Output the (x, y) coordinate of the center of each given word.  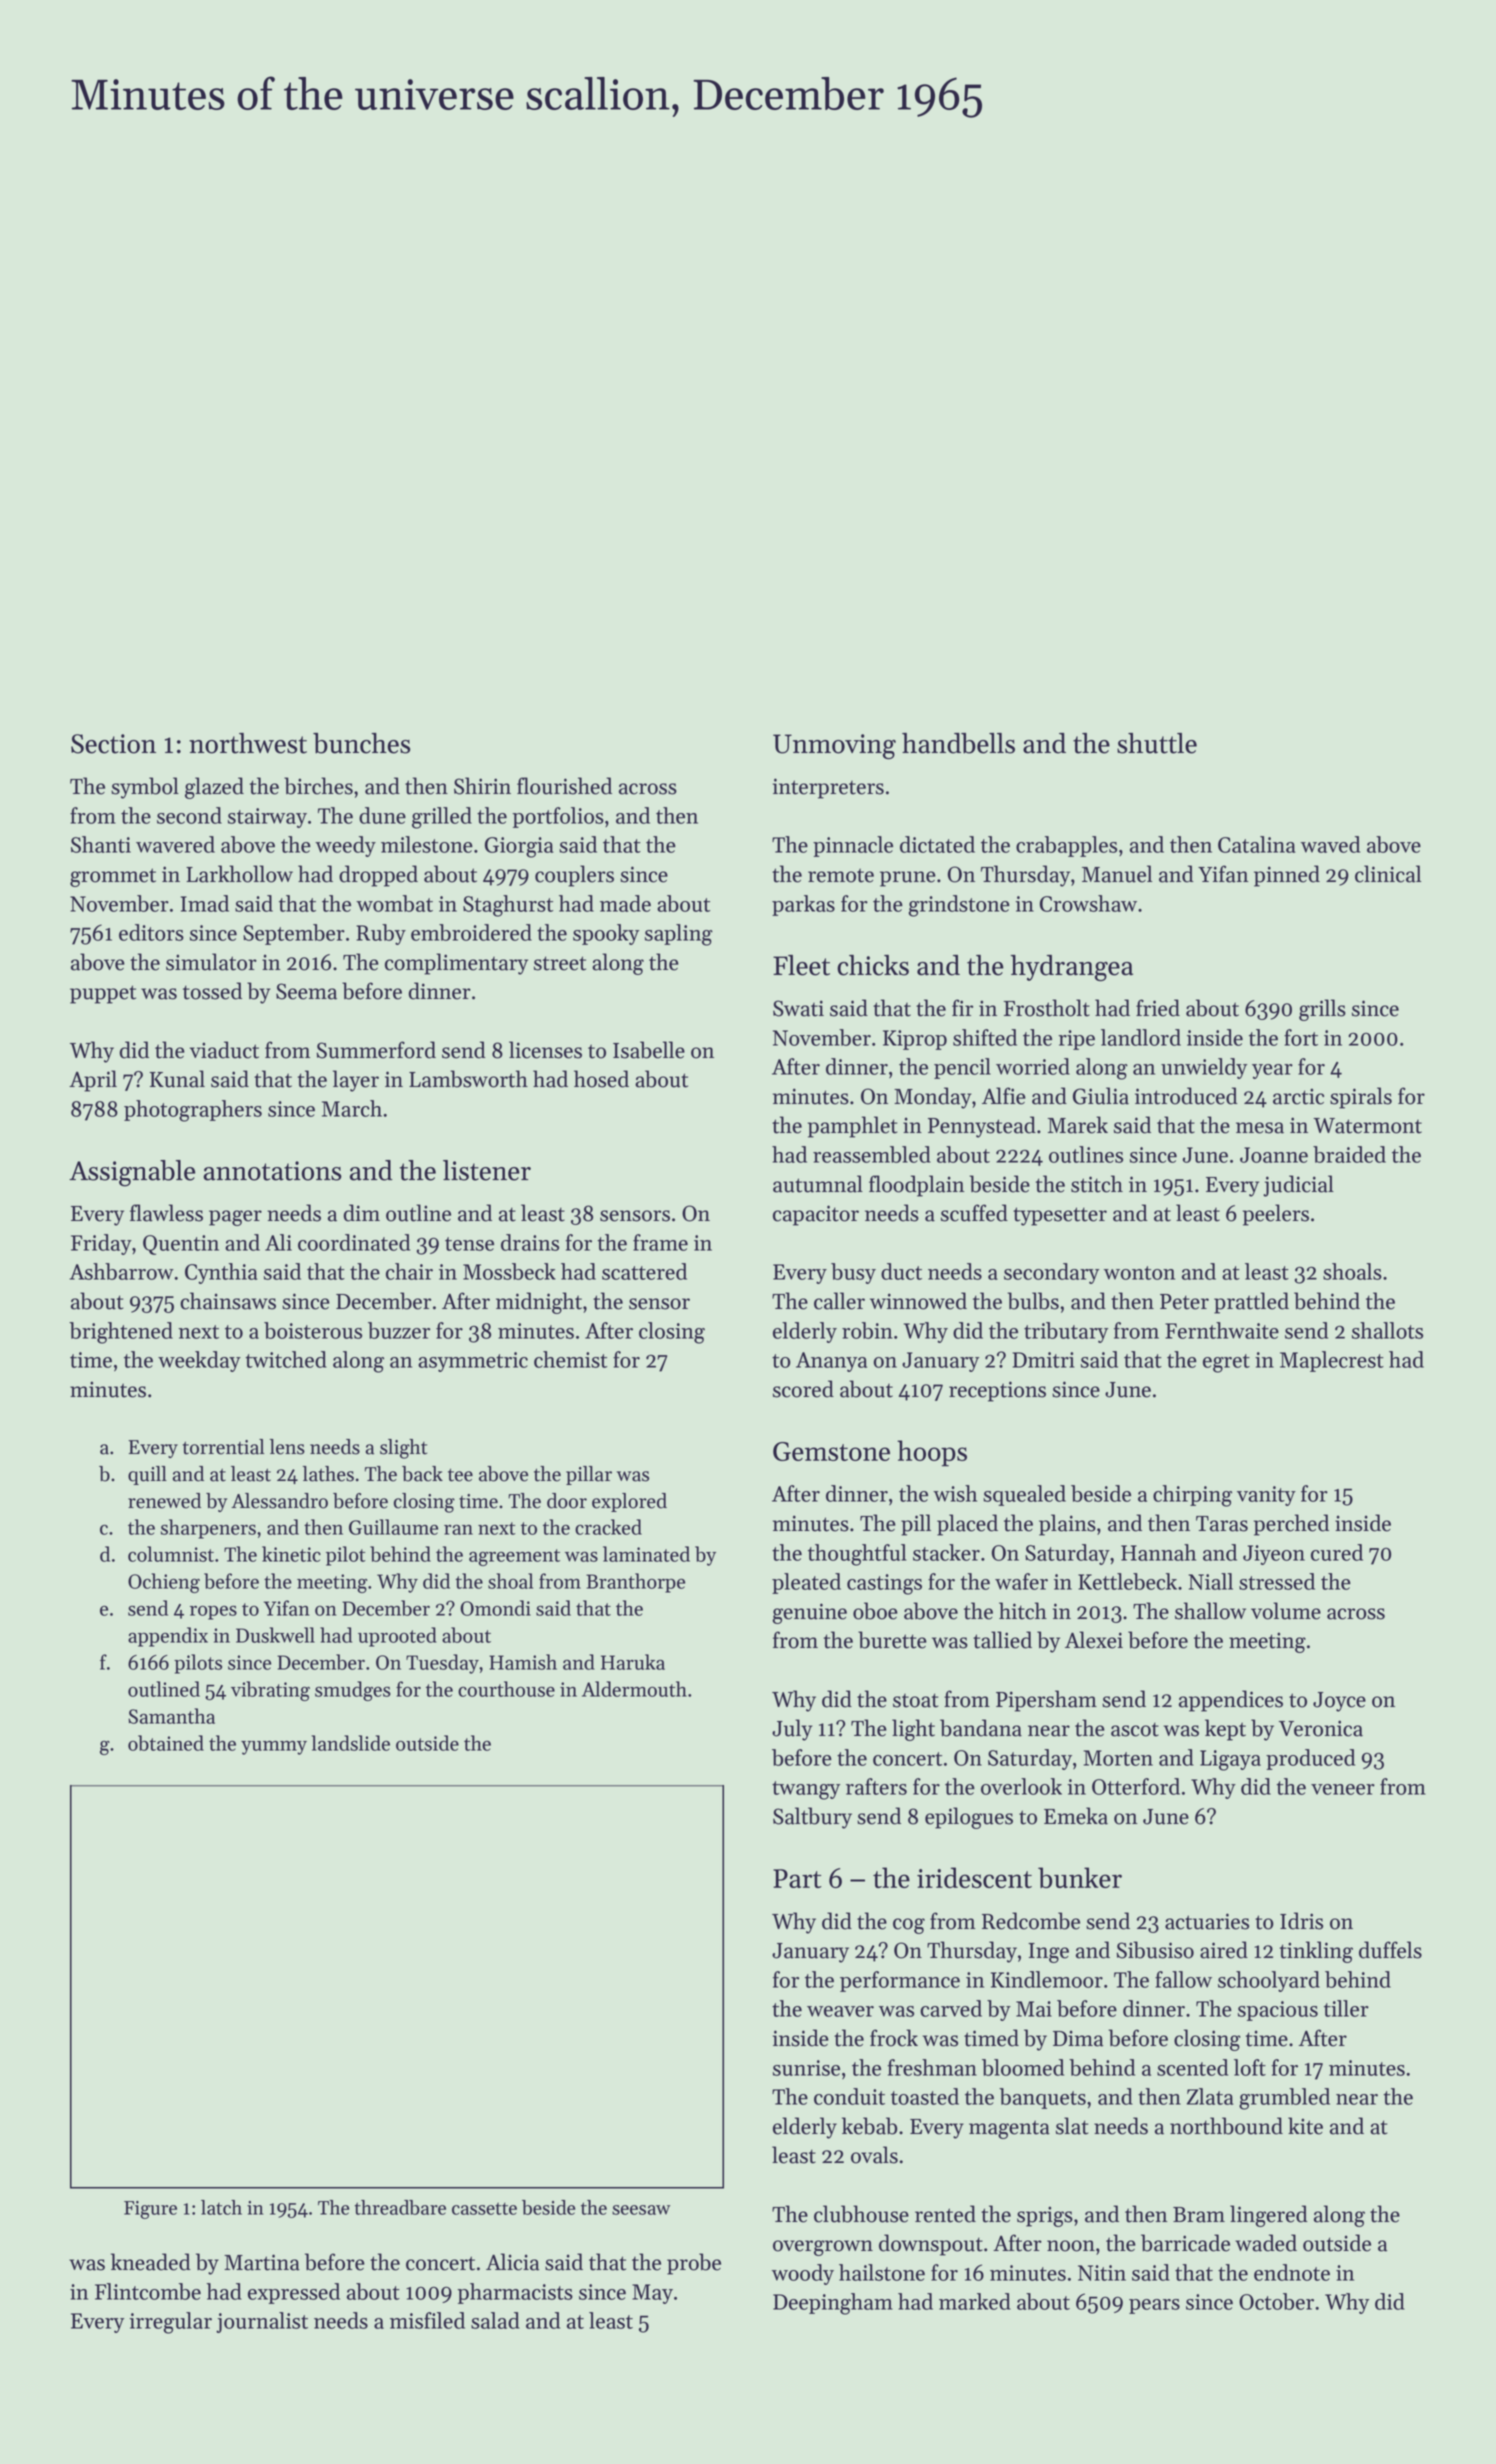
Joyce (1339, 1702)
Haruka (633, 1662)
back (422, 1474)
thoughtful (857, 1555)
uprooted (397, 1637)
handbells (958, 743)
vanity (1266, 1496)
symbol (145, 788)
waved (1330, 844)
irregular (170, 2323)
